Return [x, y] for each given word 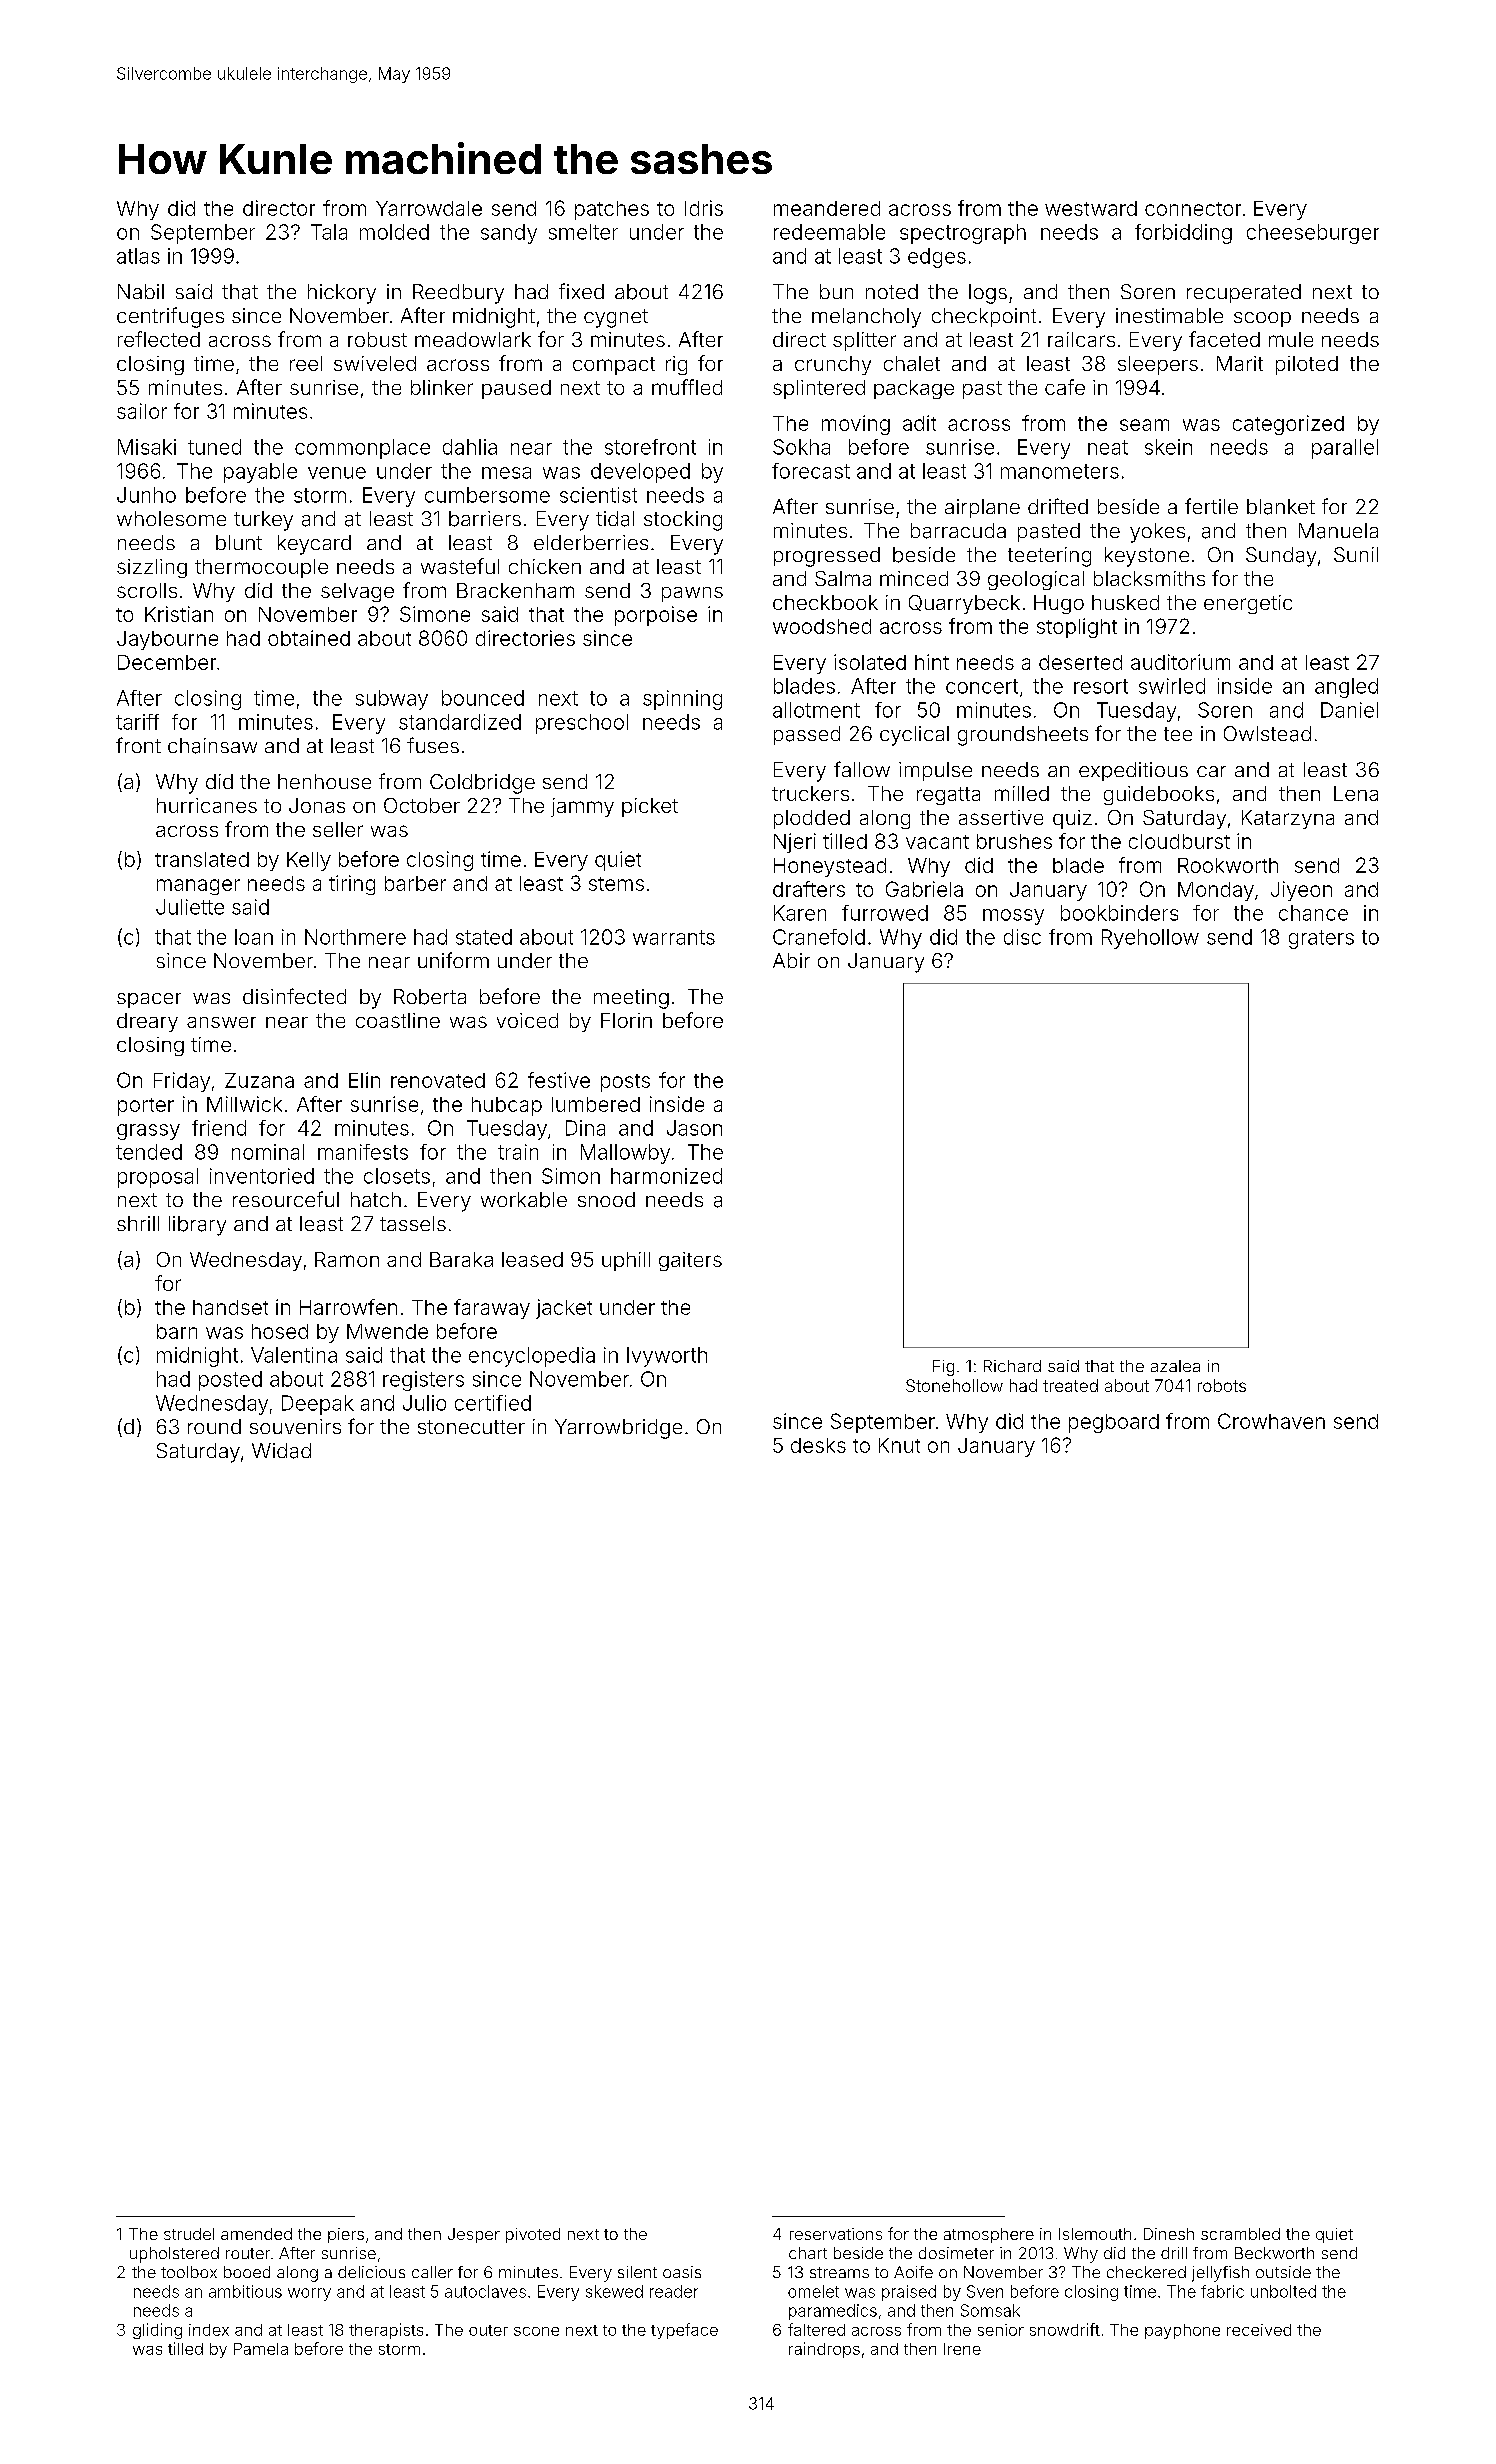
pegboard [1114, 1423]
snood [606, 1199]
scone [536, 2331]
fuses [433, 745]
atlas [138, 256]
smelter [583, 232]
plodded [812, 819]
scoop [1262, 319]
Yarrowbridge [618, 1429]
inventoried [262, 1176]
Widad [281, 1451]
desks [818, 1445]
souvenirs [295, 1426]
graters [1321, 939]
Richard [1012, 1366]
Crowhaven [1271, 1421]
